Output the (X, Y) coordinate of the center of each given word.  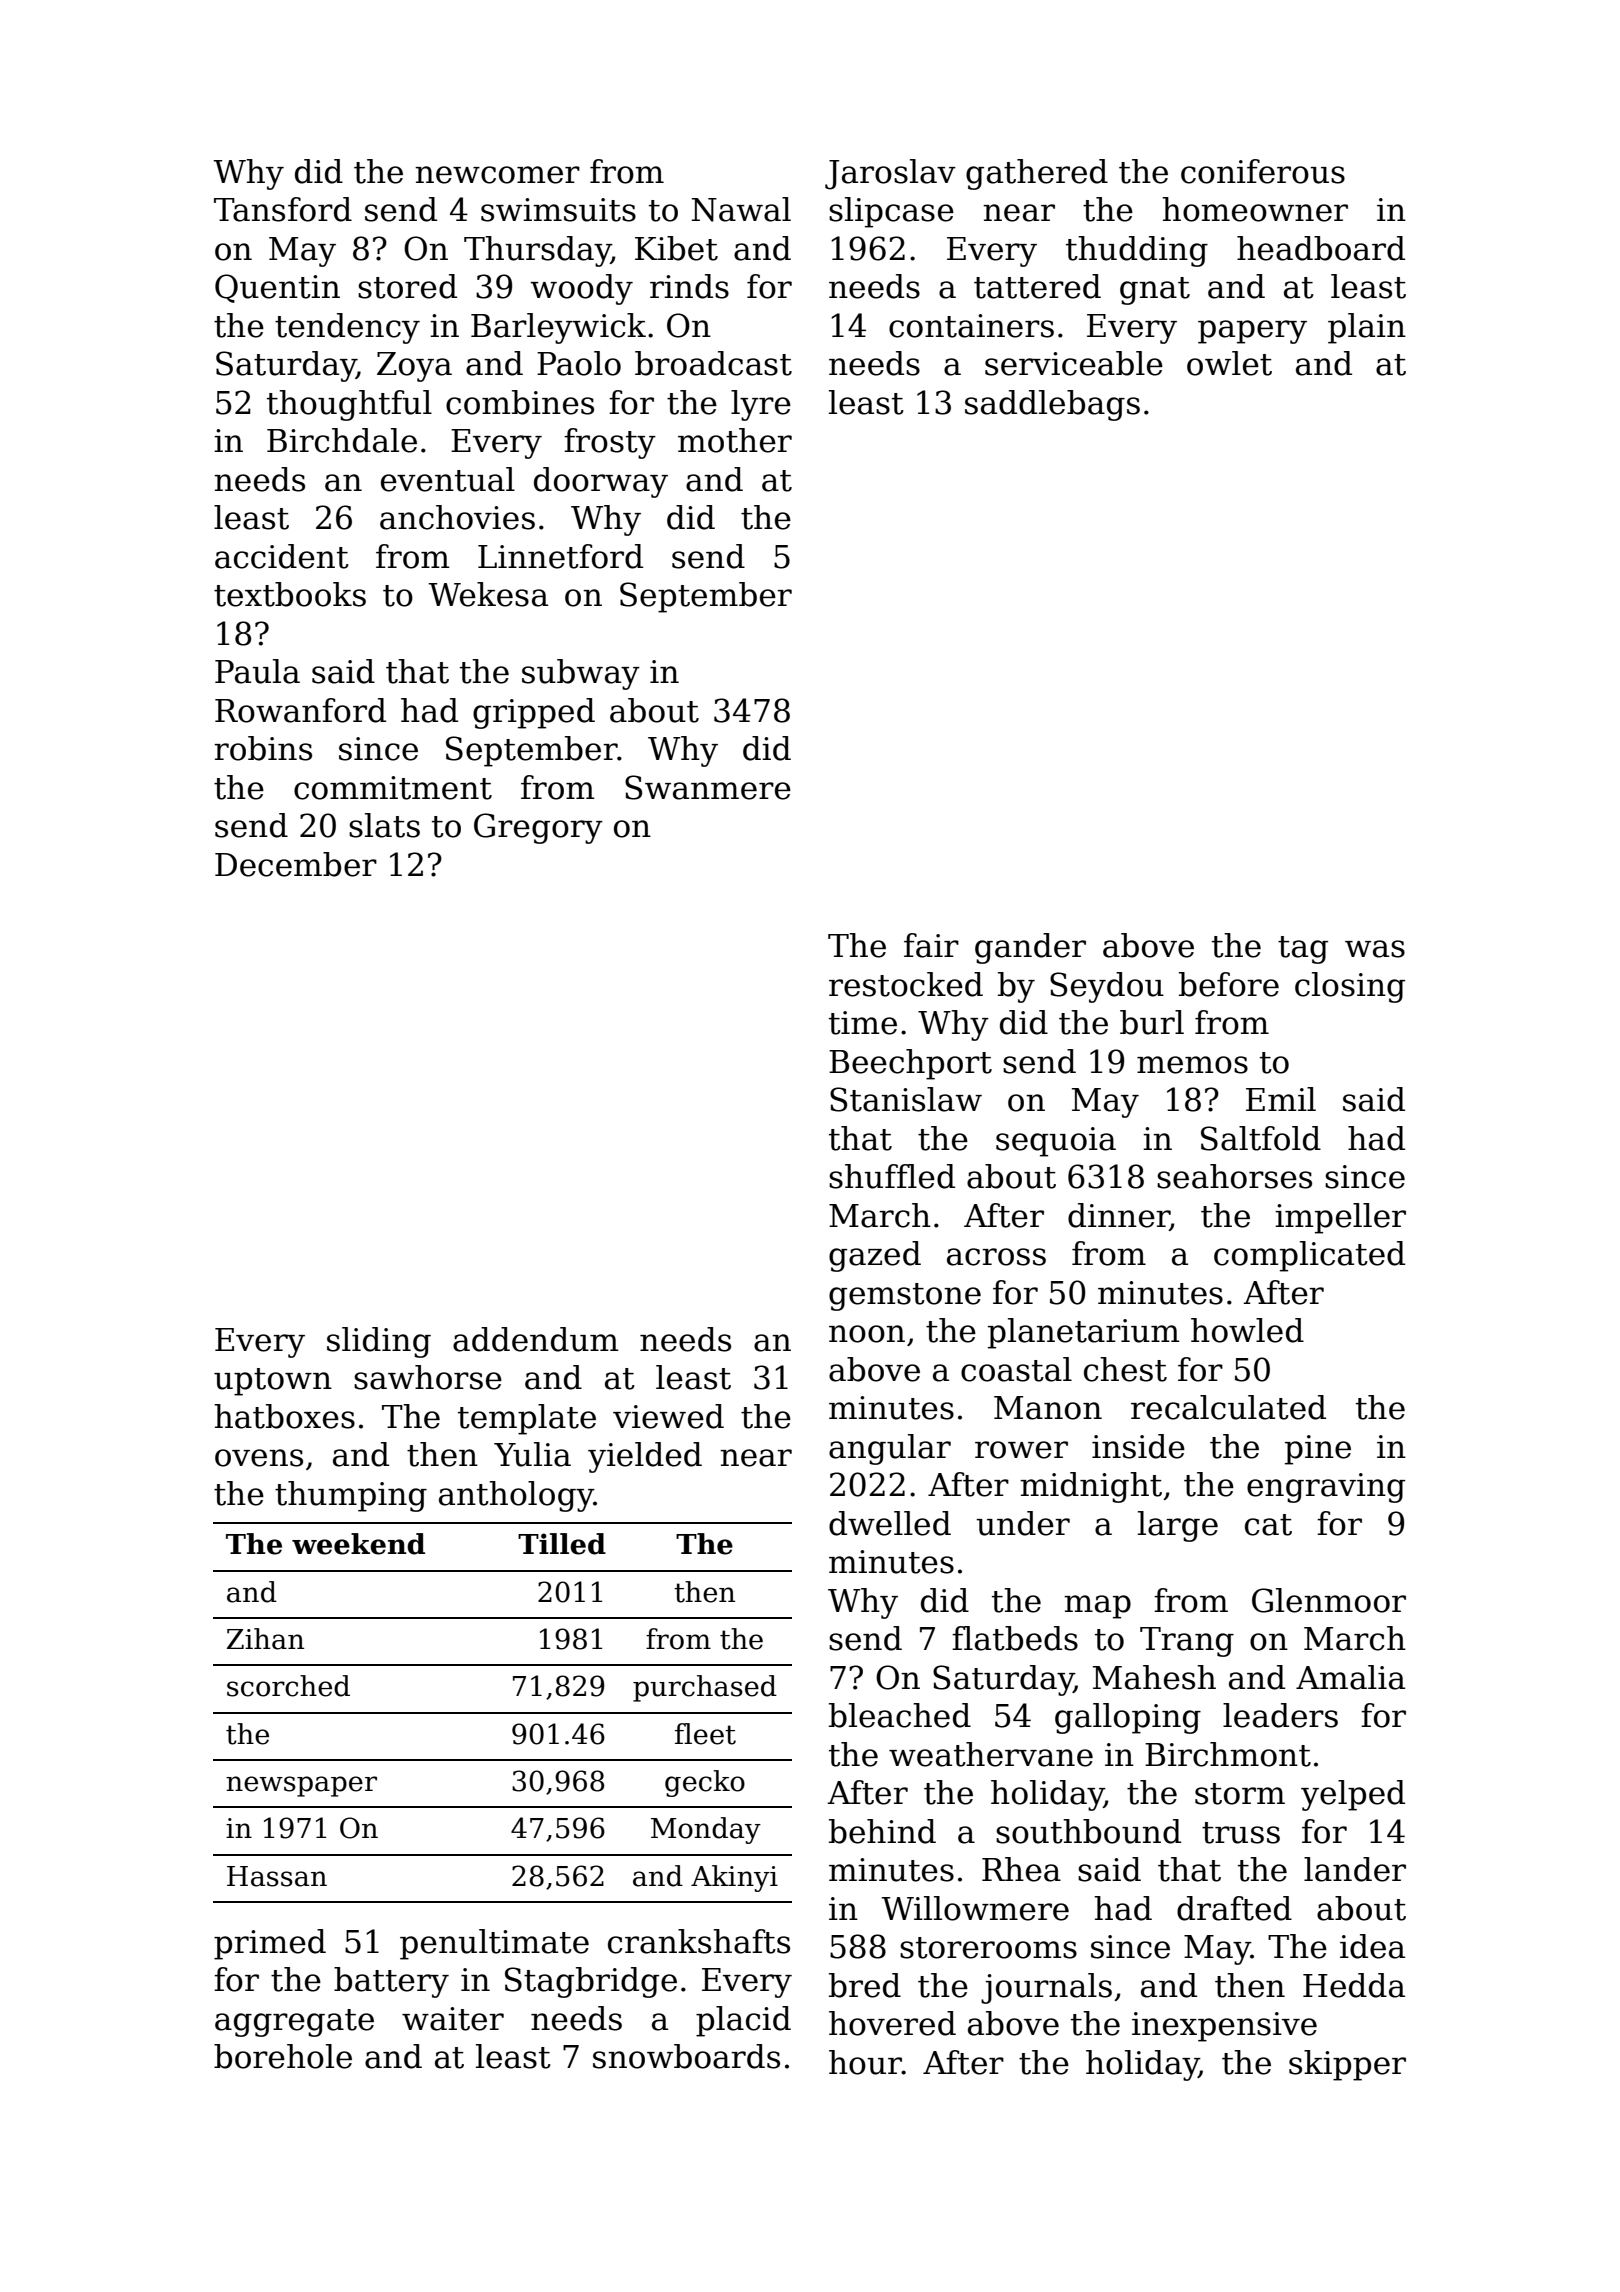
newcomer (497, 175)
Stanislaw (906, 1099)
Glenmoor (1329, 1600)
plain (1367, 328)
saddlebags (1052, 405)
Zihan (265, 1639)
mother (735, 440)
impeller (1340, 1218)
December (296, 864)
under (1023, 1523)
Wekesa (488, 594)
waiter (453, 2019)
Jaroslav (890, 174)
